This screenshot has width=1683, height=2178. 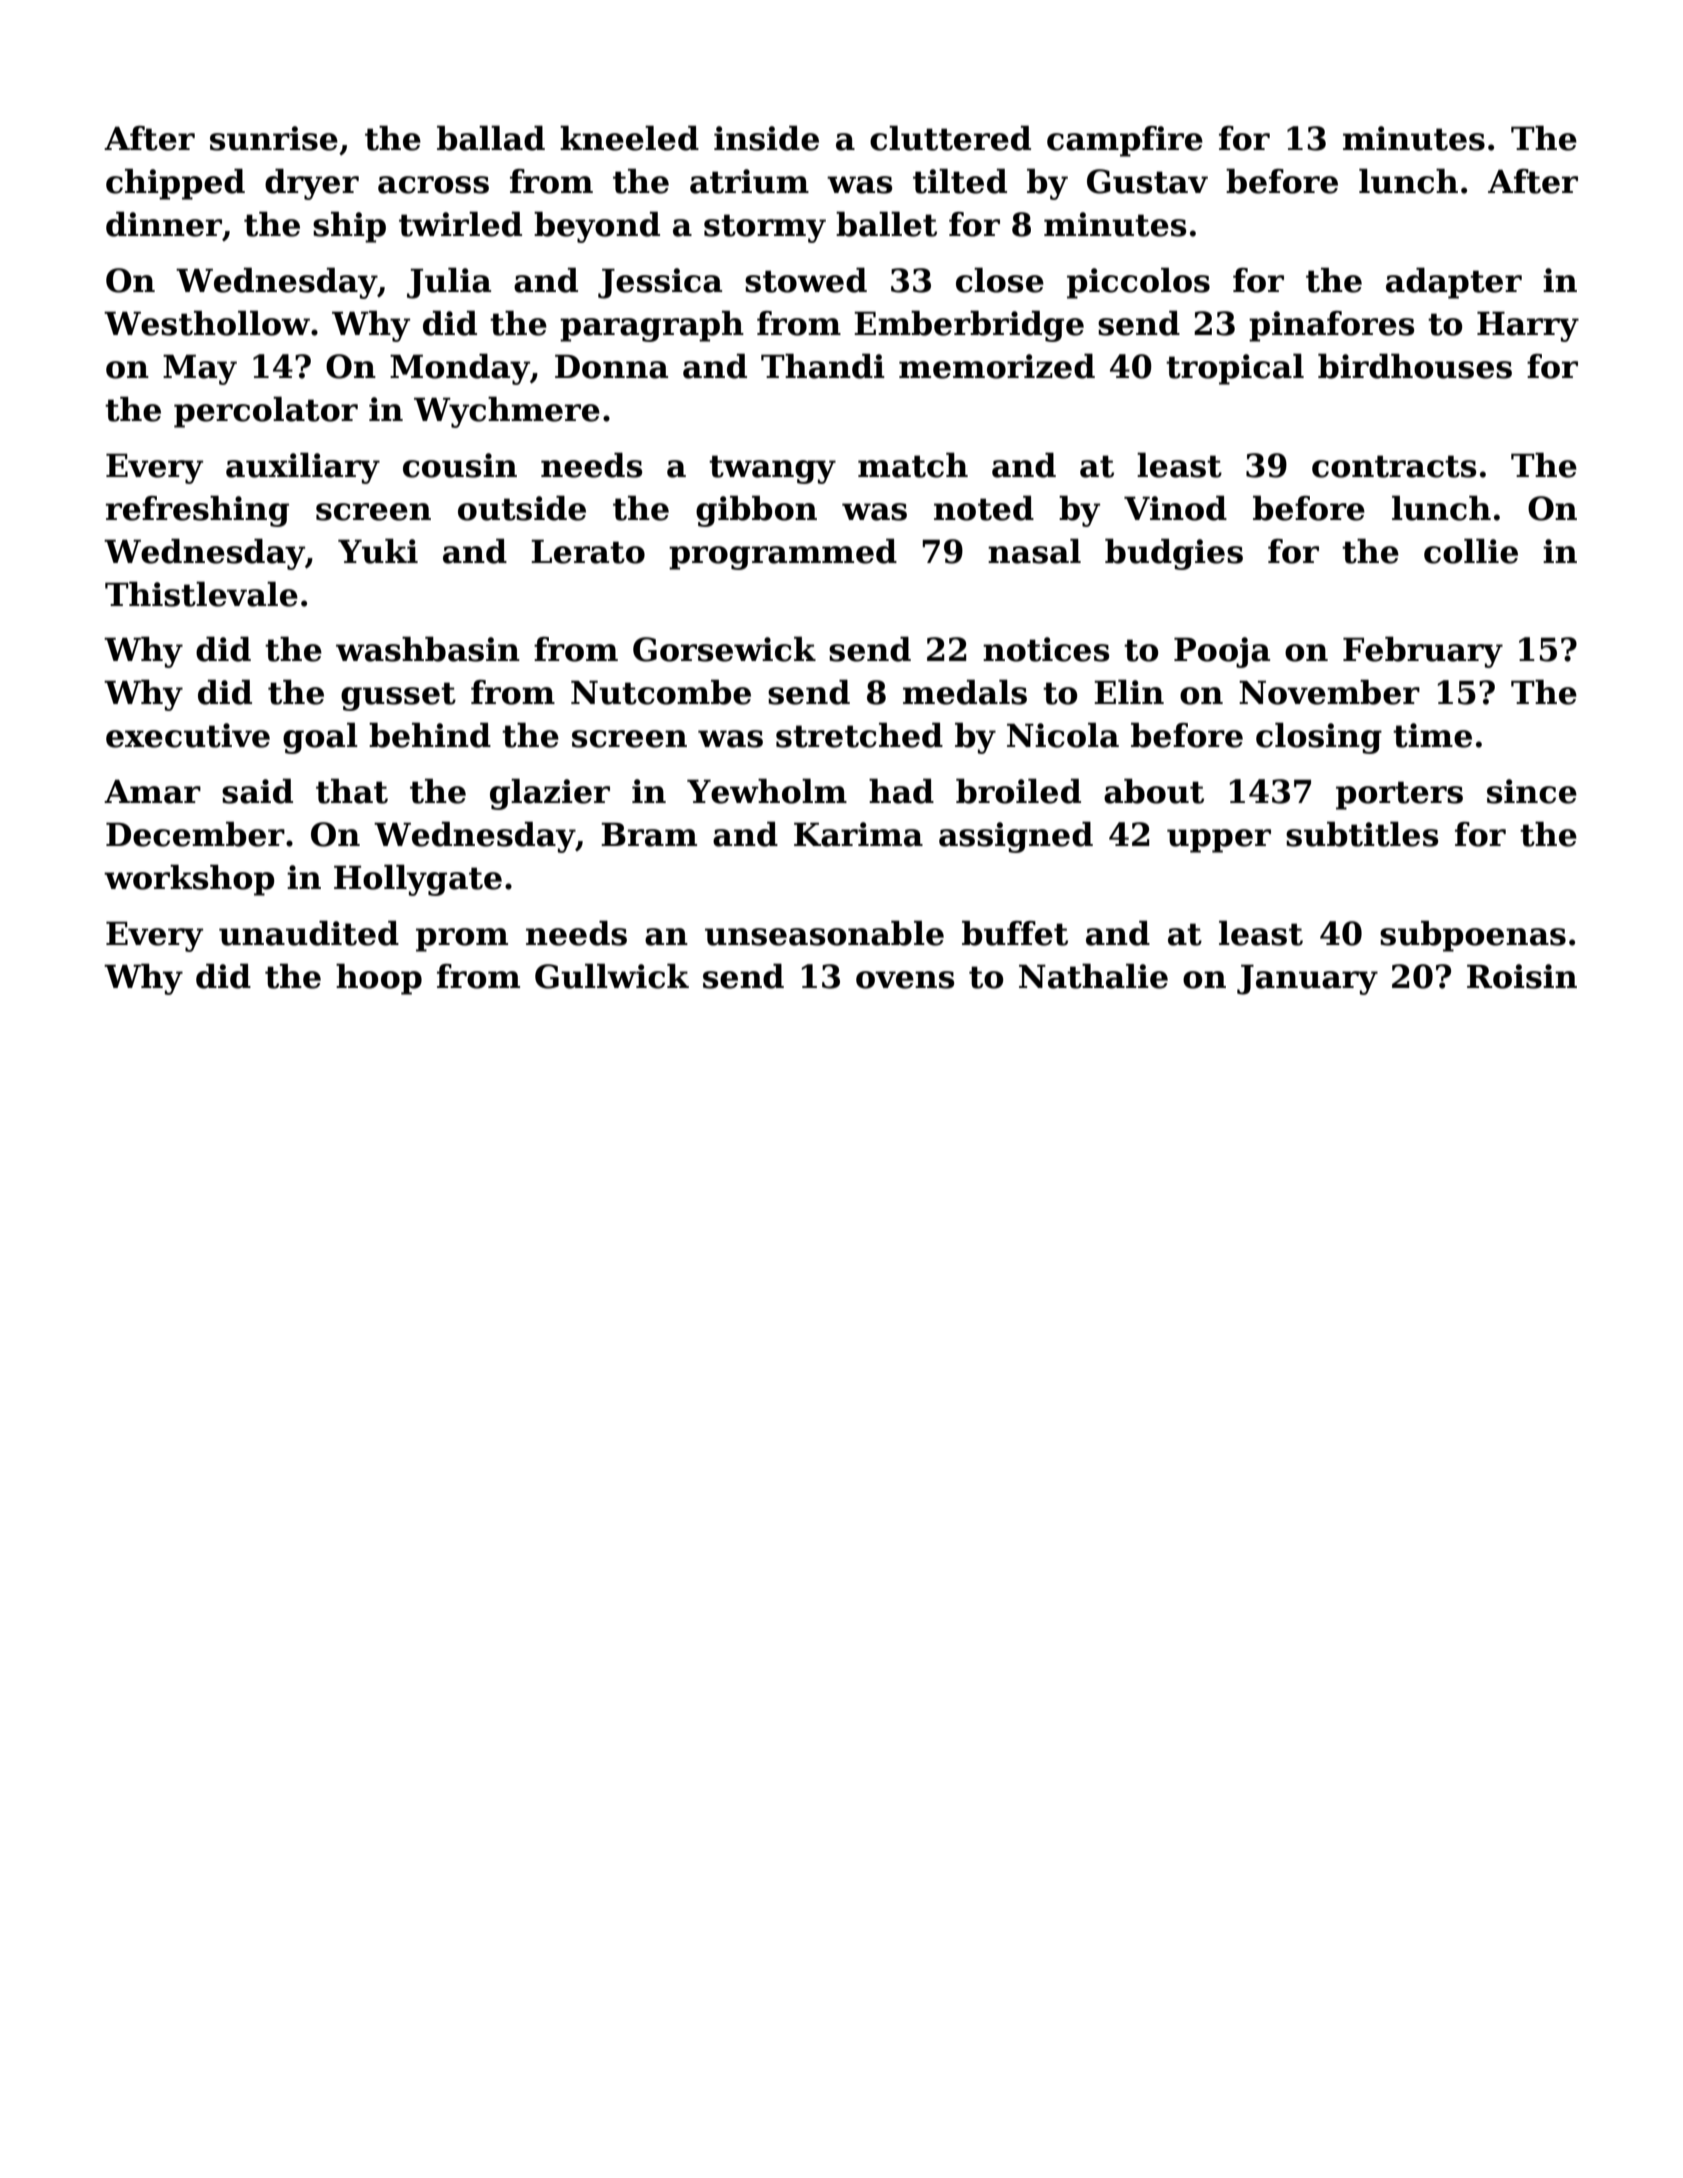 What do you see at coordinates (1394, 466) in the screenshot?
I see `contracts` at bounding box center [1394, 466].
